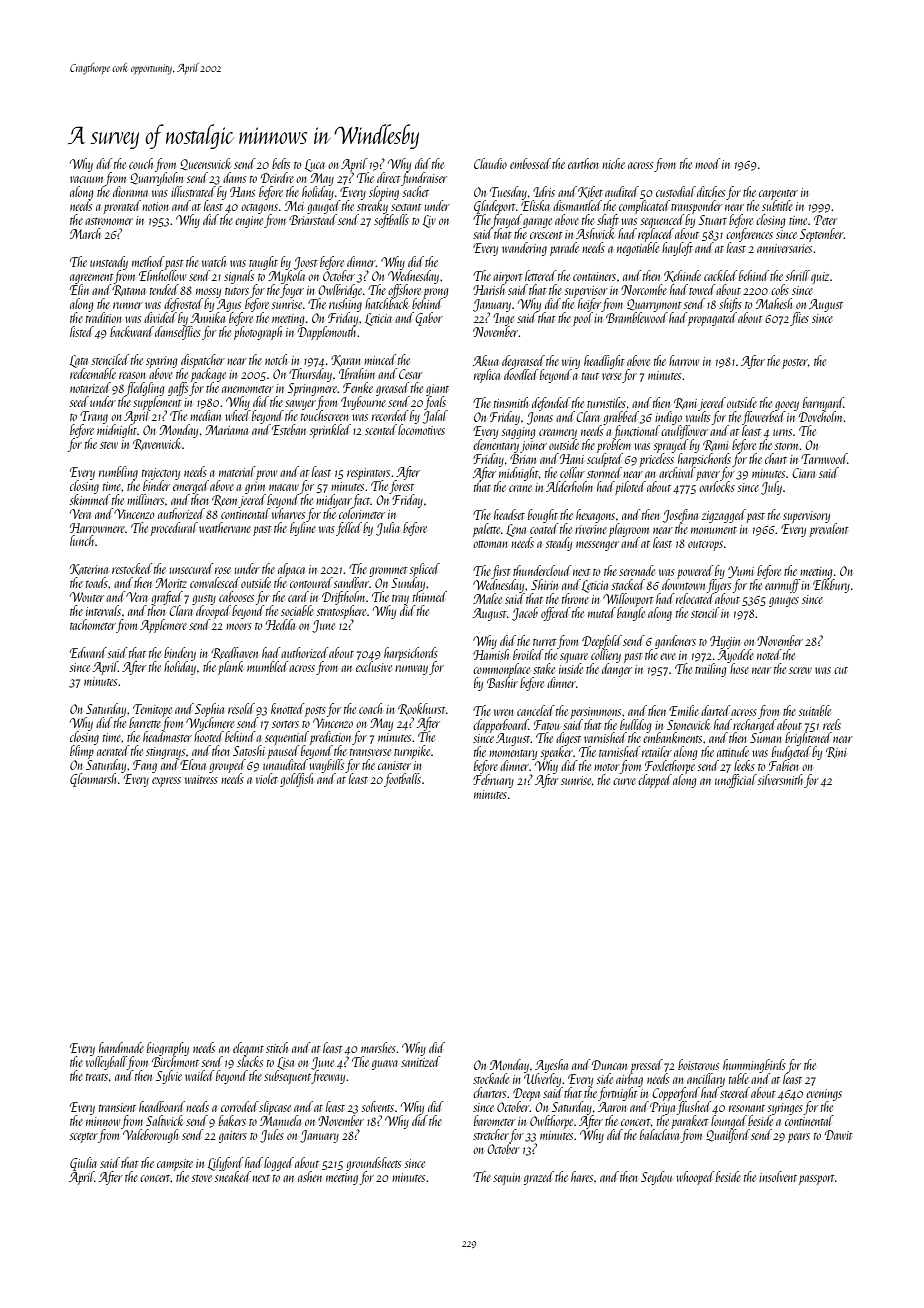  I want to click on belts, so click(281, 163).
